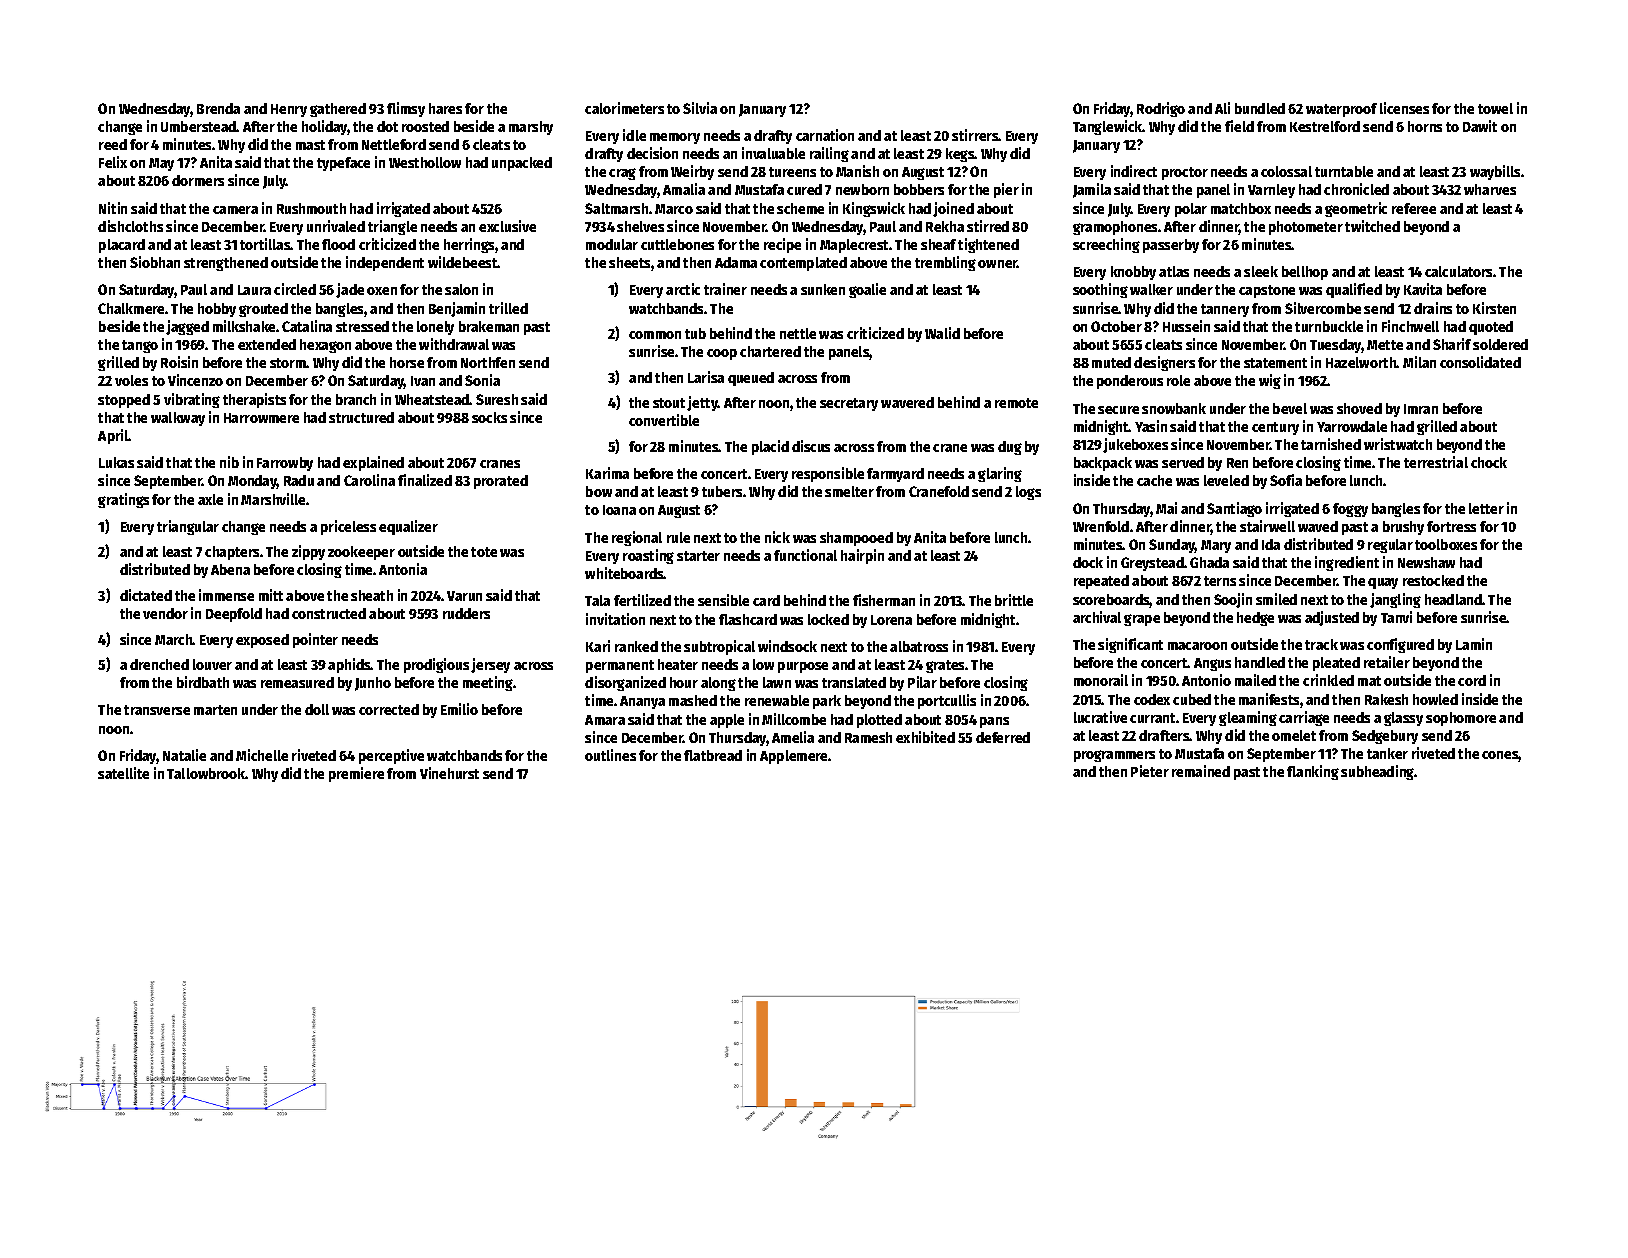 The image size is (1628, 1258). I want to click on drenched, so click(159, 664).
